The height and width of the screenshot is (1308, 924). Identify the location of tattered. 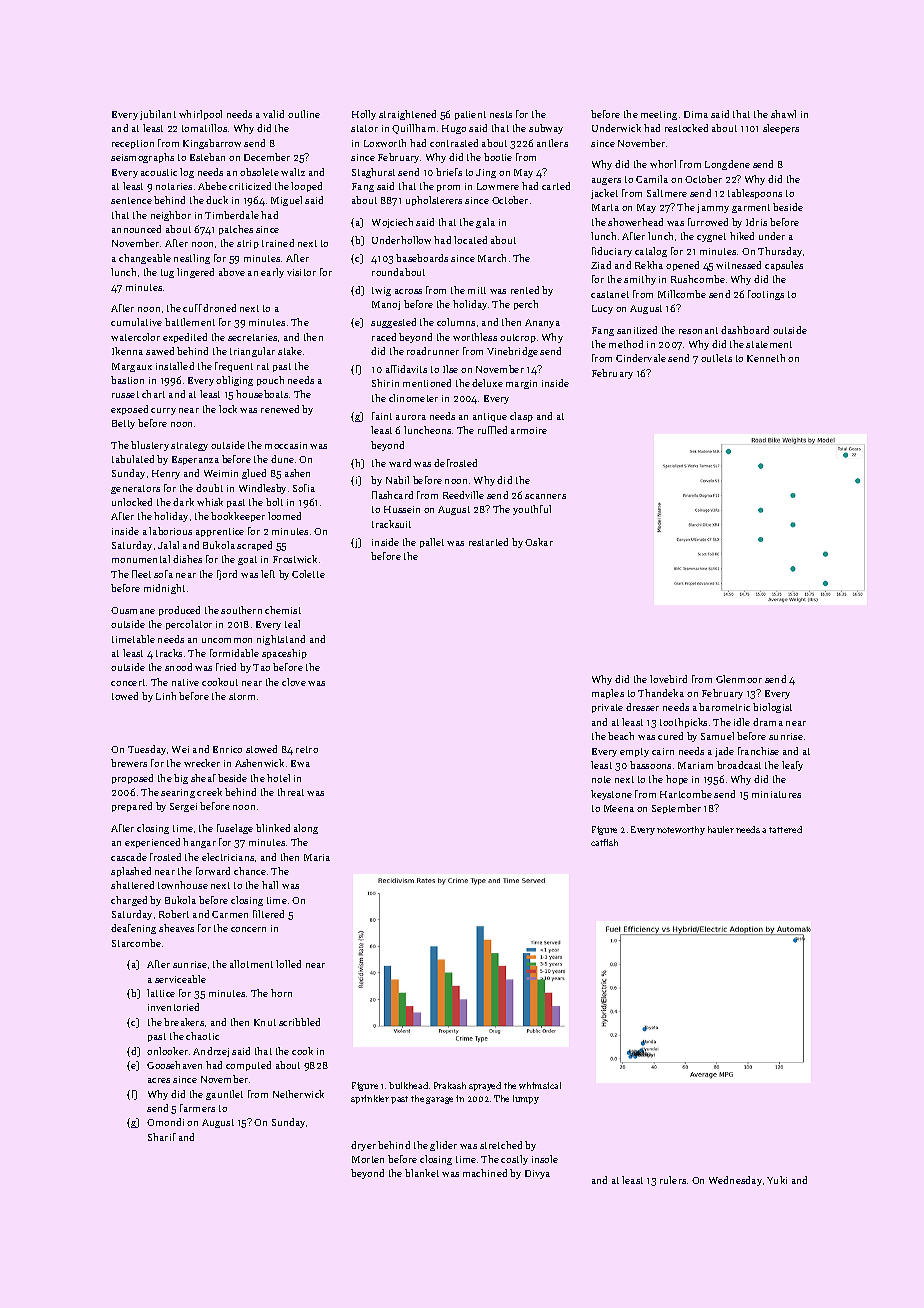
(785, 829).
